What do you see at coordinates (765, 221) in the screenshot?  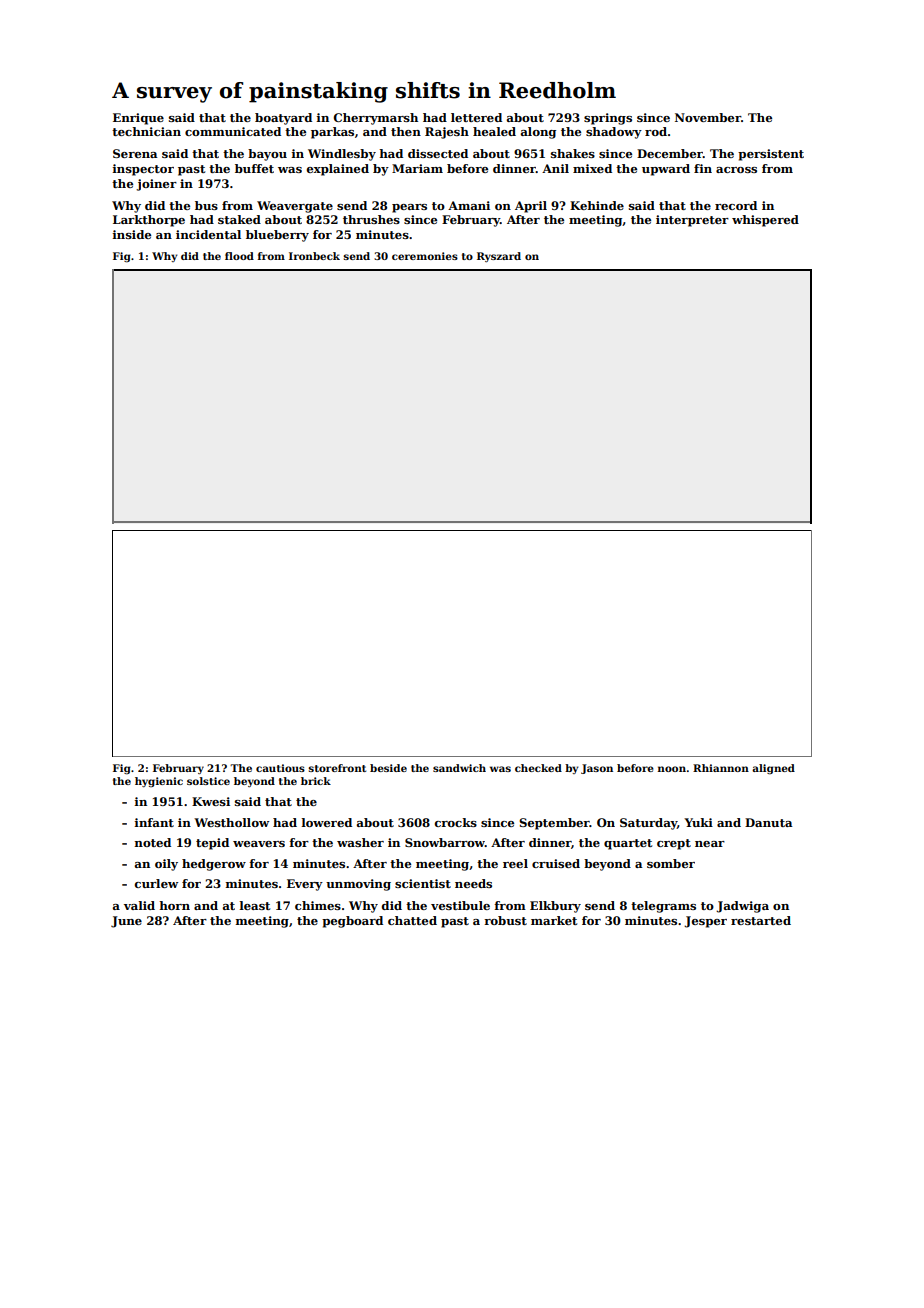 I see `whispered` at bounding box center [765, 221].
